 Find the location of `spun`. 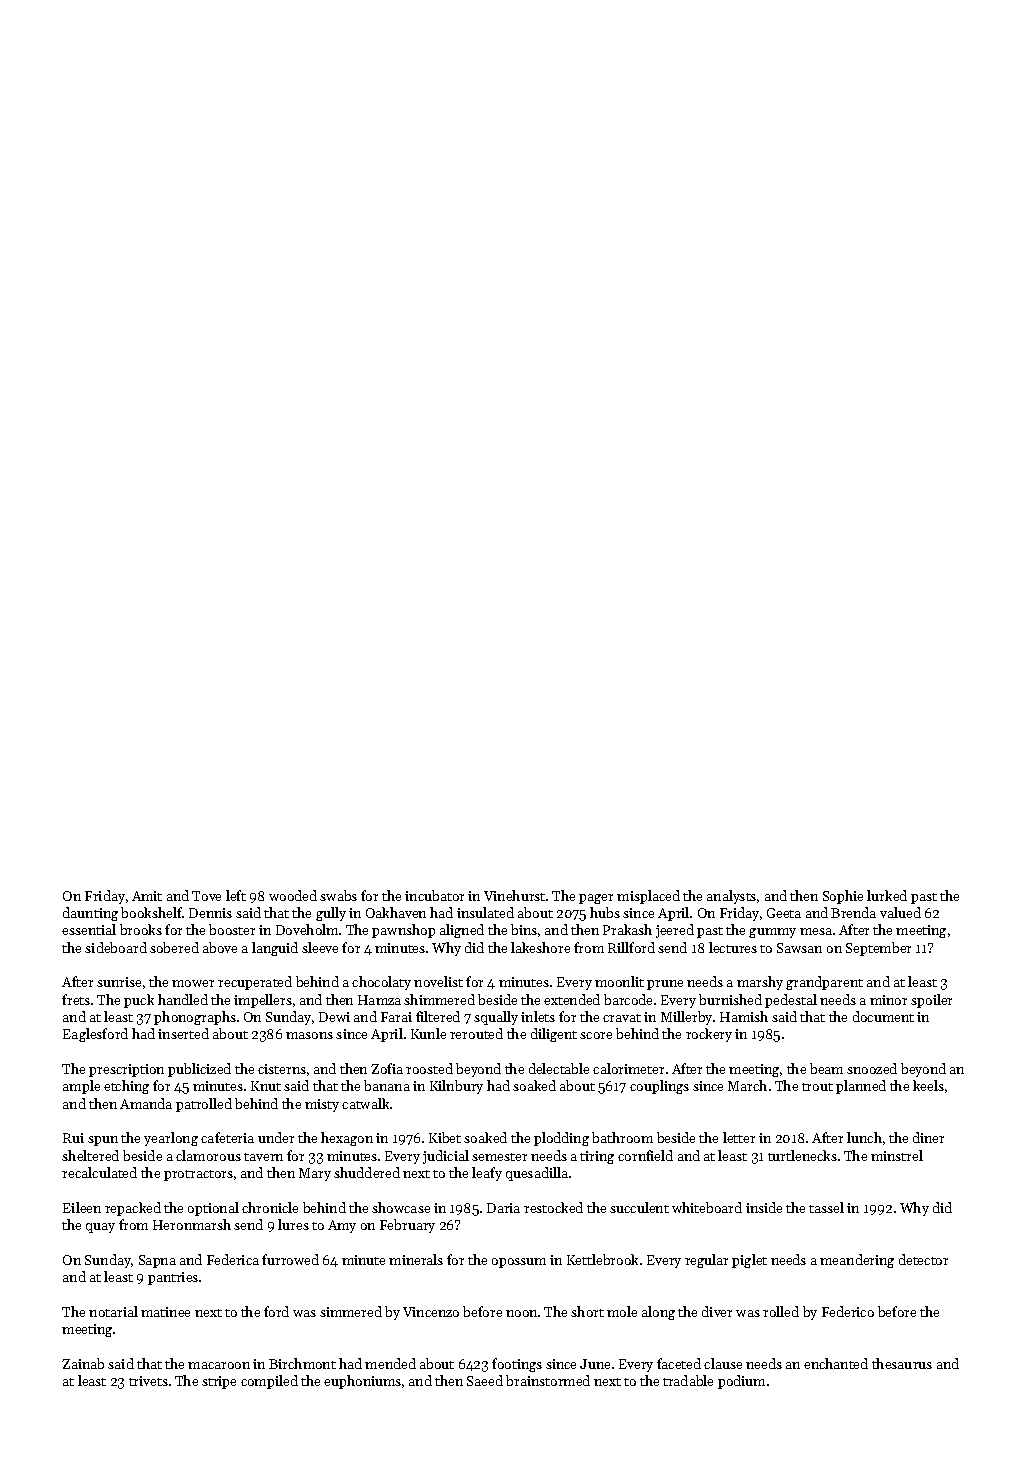

spun is located at coordinates (103, 1141).
